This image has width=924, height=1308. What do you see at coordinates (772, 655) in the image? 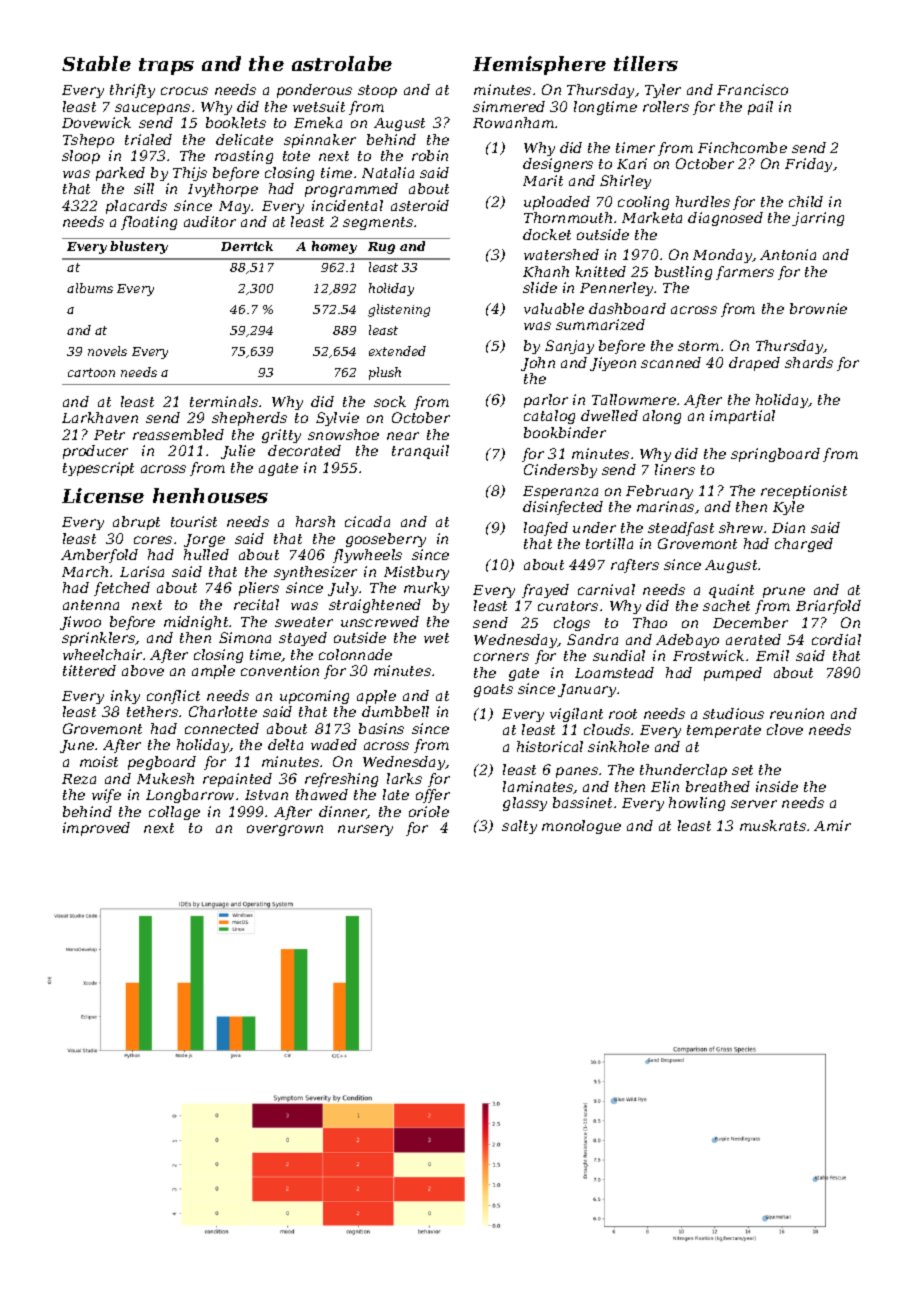
I see `Emil` at bounding box center [772, 655].
